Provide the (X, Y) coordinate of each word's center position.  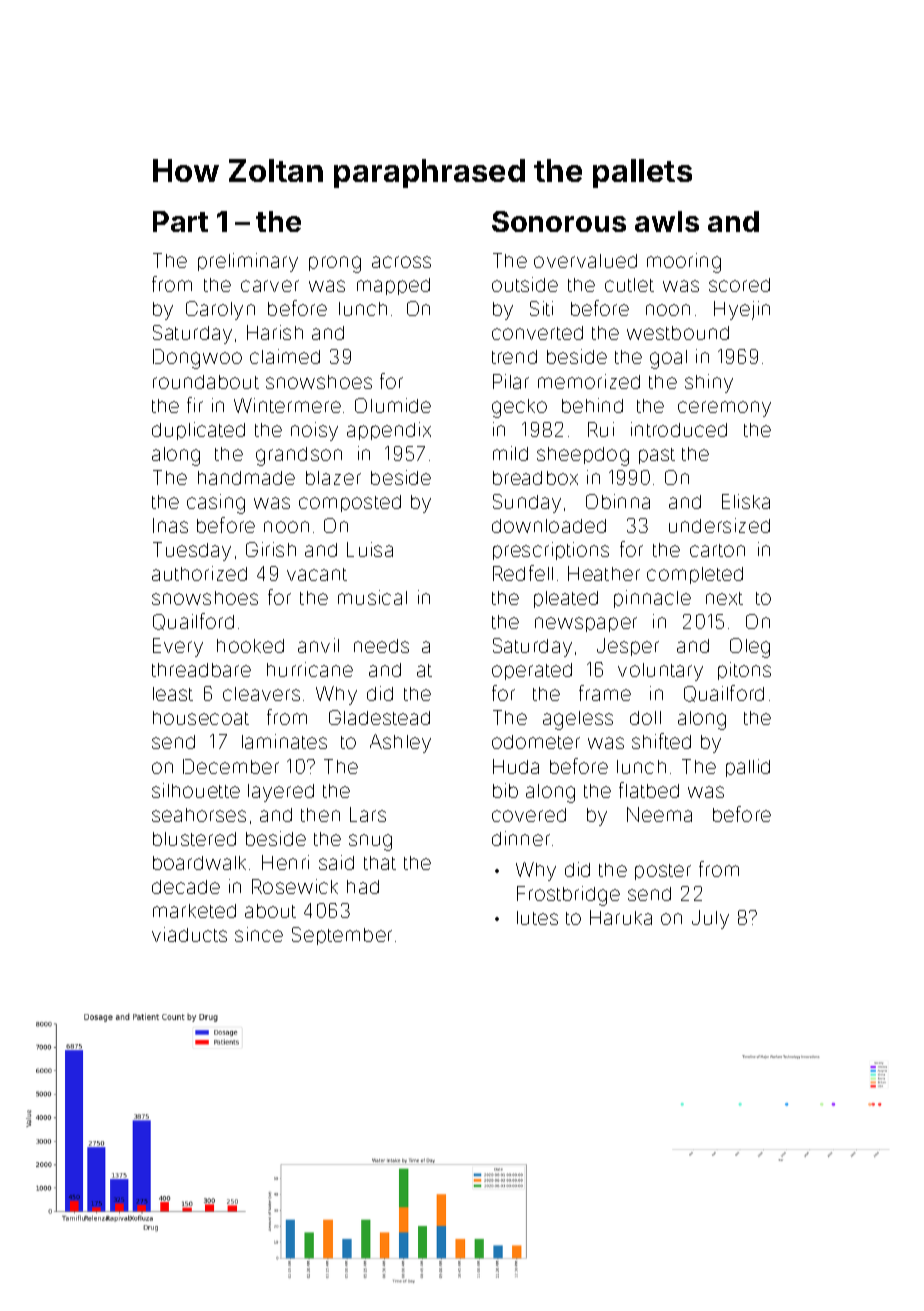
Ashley (400, 743)
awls (667, 221)
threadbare (201, 670)
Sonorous (559, 221)
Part (180, 221)
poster (663, 872)
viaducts (189, 934)
